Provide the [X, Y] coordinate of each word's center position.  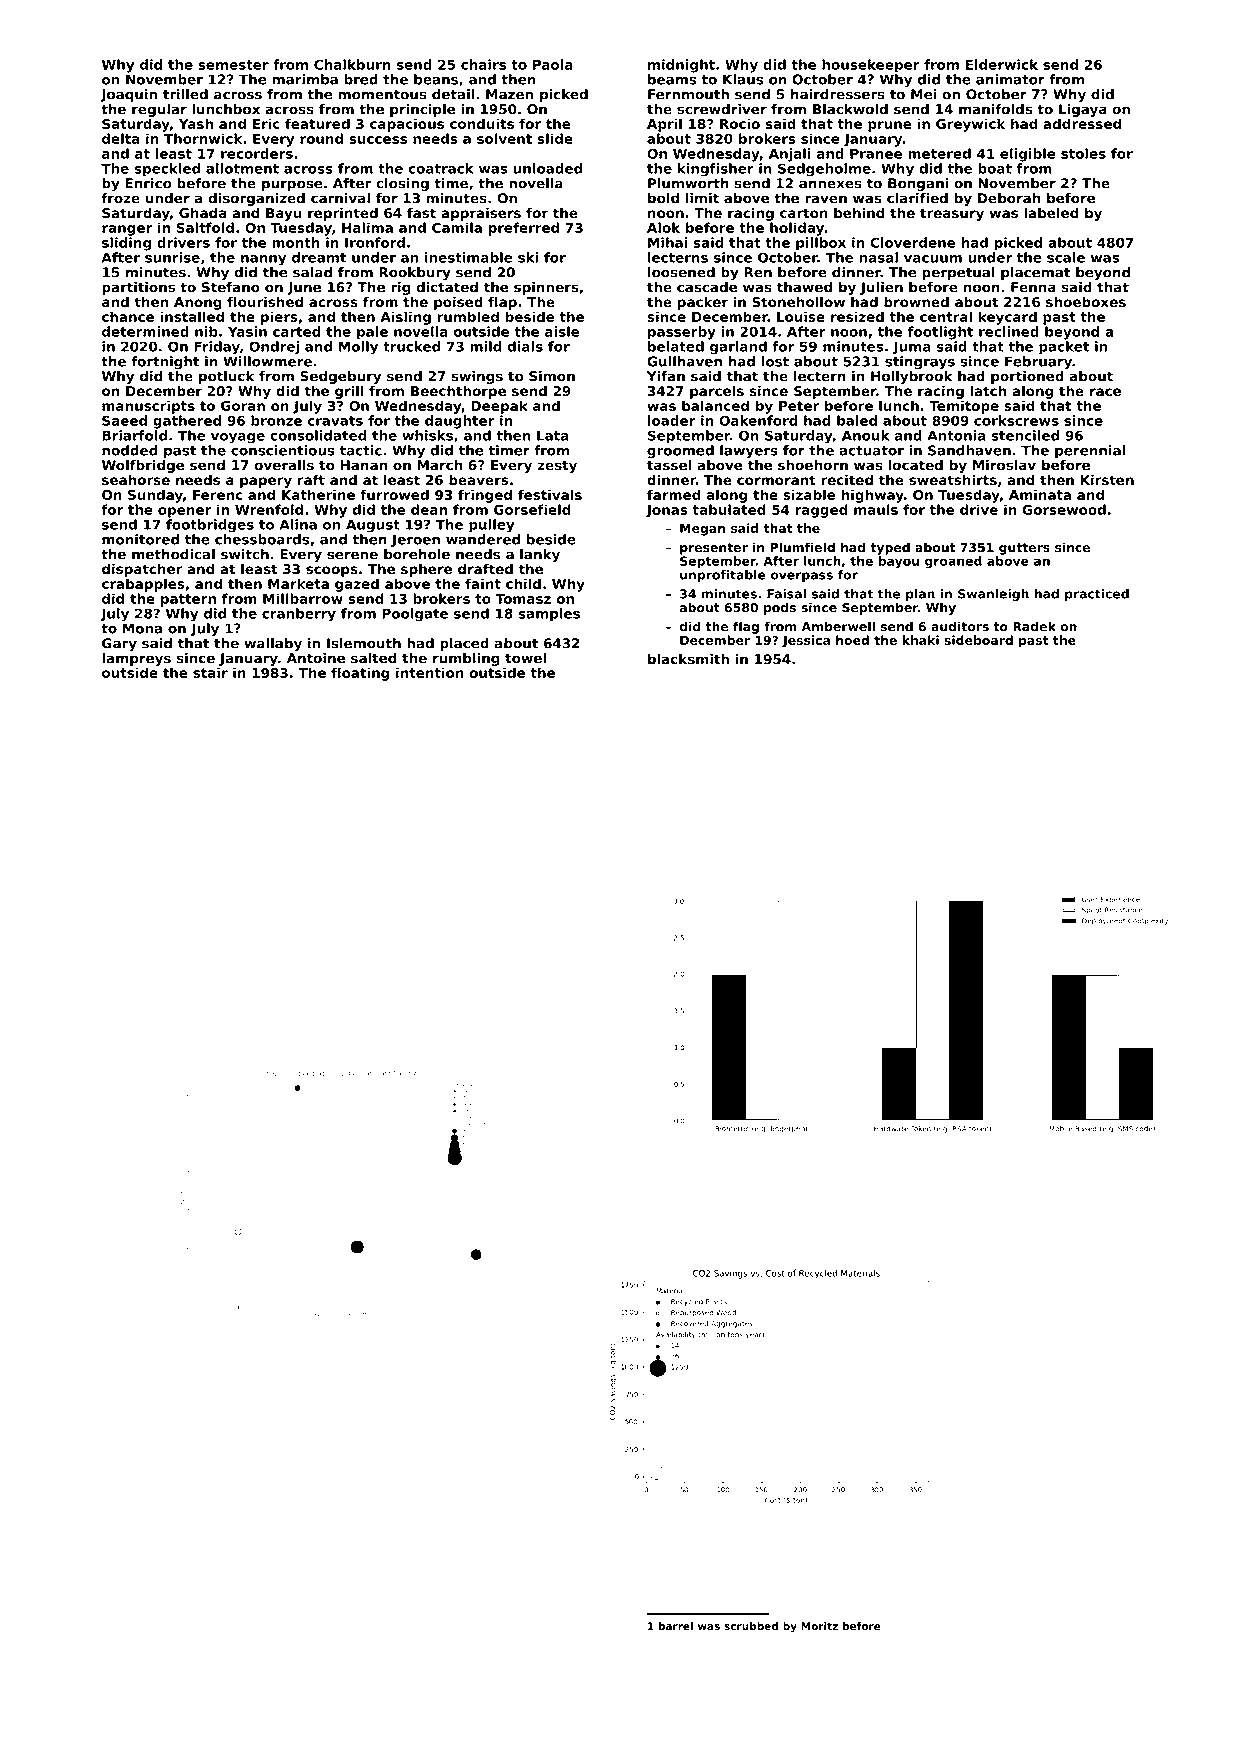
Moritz [819, 1626]
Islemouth [364, 643]
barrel [675, 1626]
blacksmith [688, 659]
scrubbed [751, 1626]
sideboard [978, 640]
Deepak [499, 407]
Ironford [375, 242]
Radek [1034, 626]
